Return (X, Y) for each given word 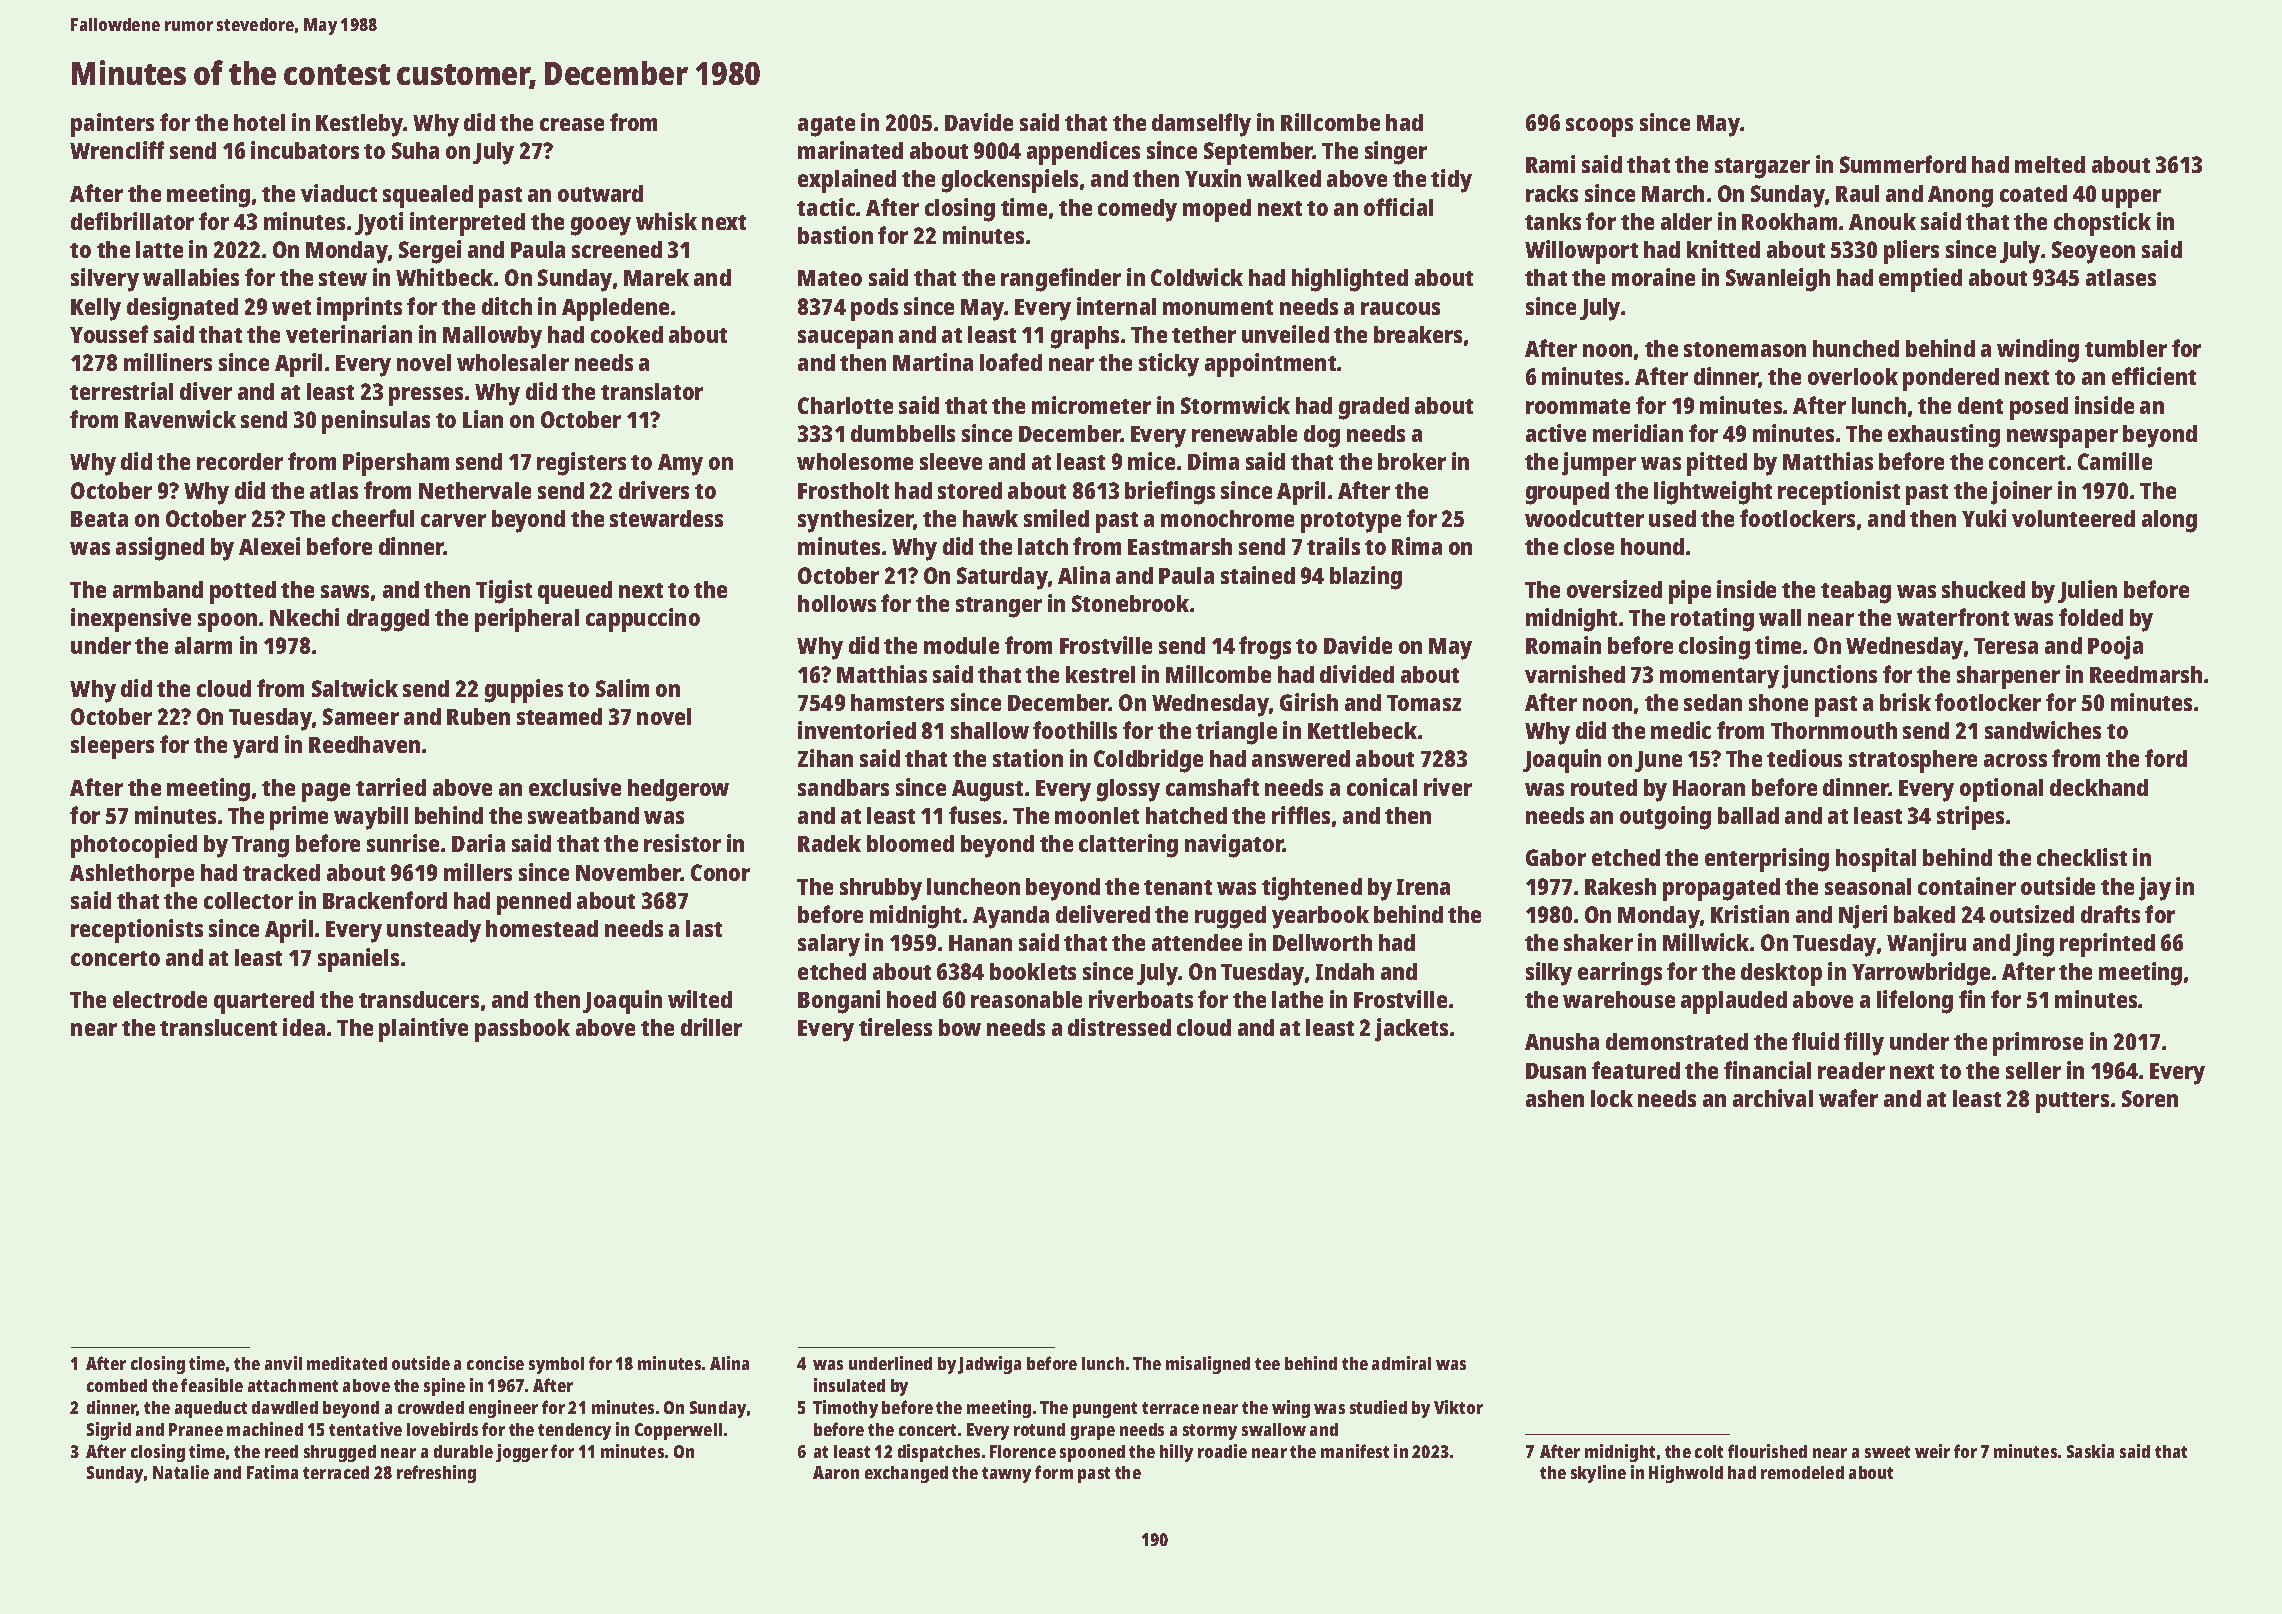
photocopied (134, 846)
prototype (1351, 522)
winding (2038, 351)
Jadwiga (989, 1365)
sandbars (843, 787)
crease (572, 124)
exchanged (906, 1474)
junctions (1829, 677)
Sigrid (109, 1431)
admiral (1401, 1363)
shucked (1983, 589)
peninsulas (376, 422)
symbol (556, 1365)
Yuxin (1213, 178)
